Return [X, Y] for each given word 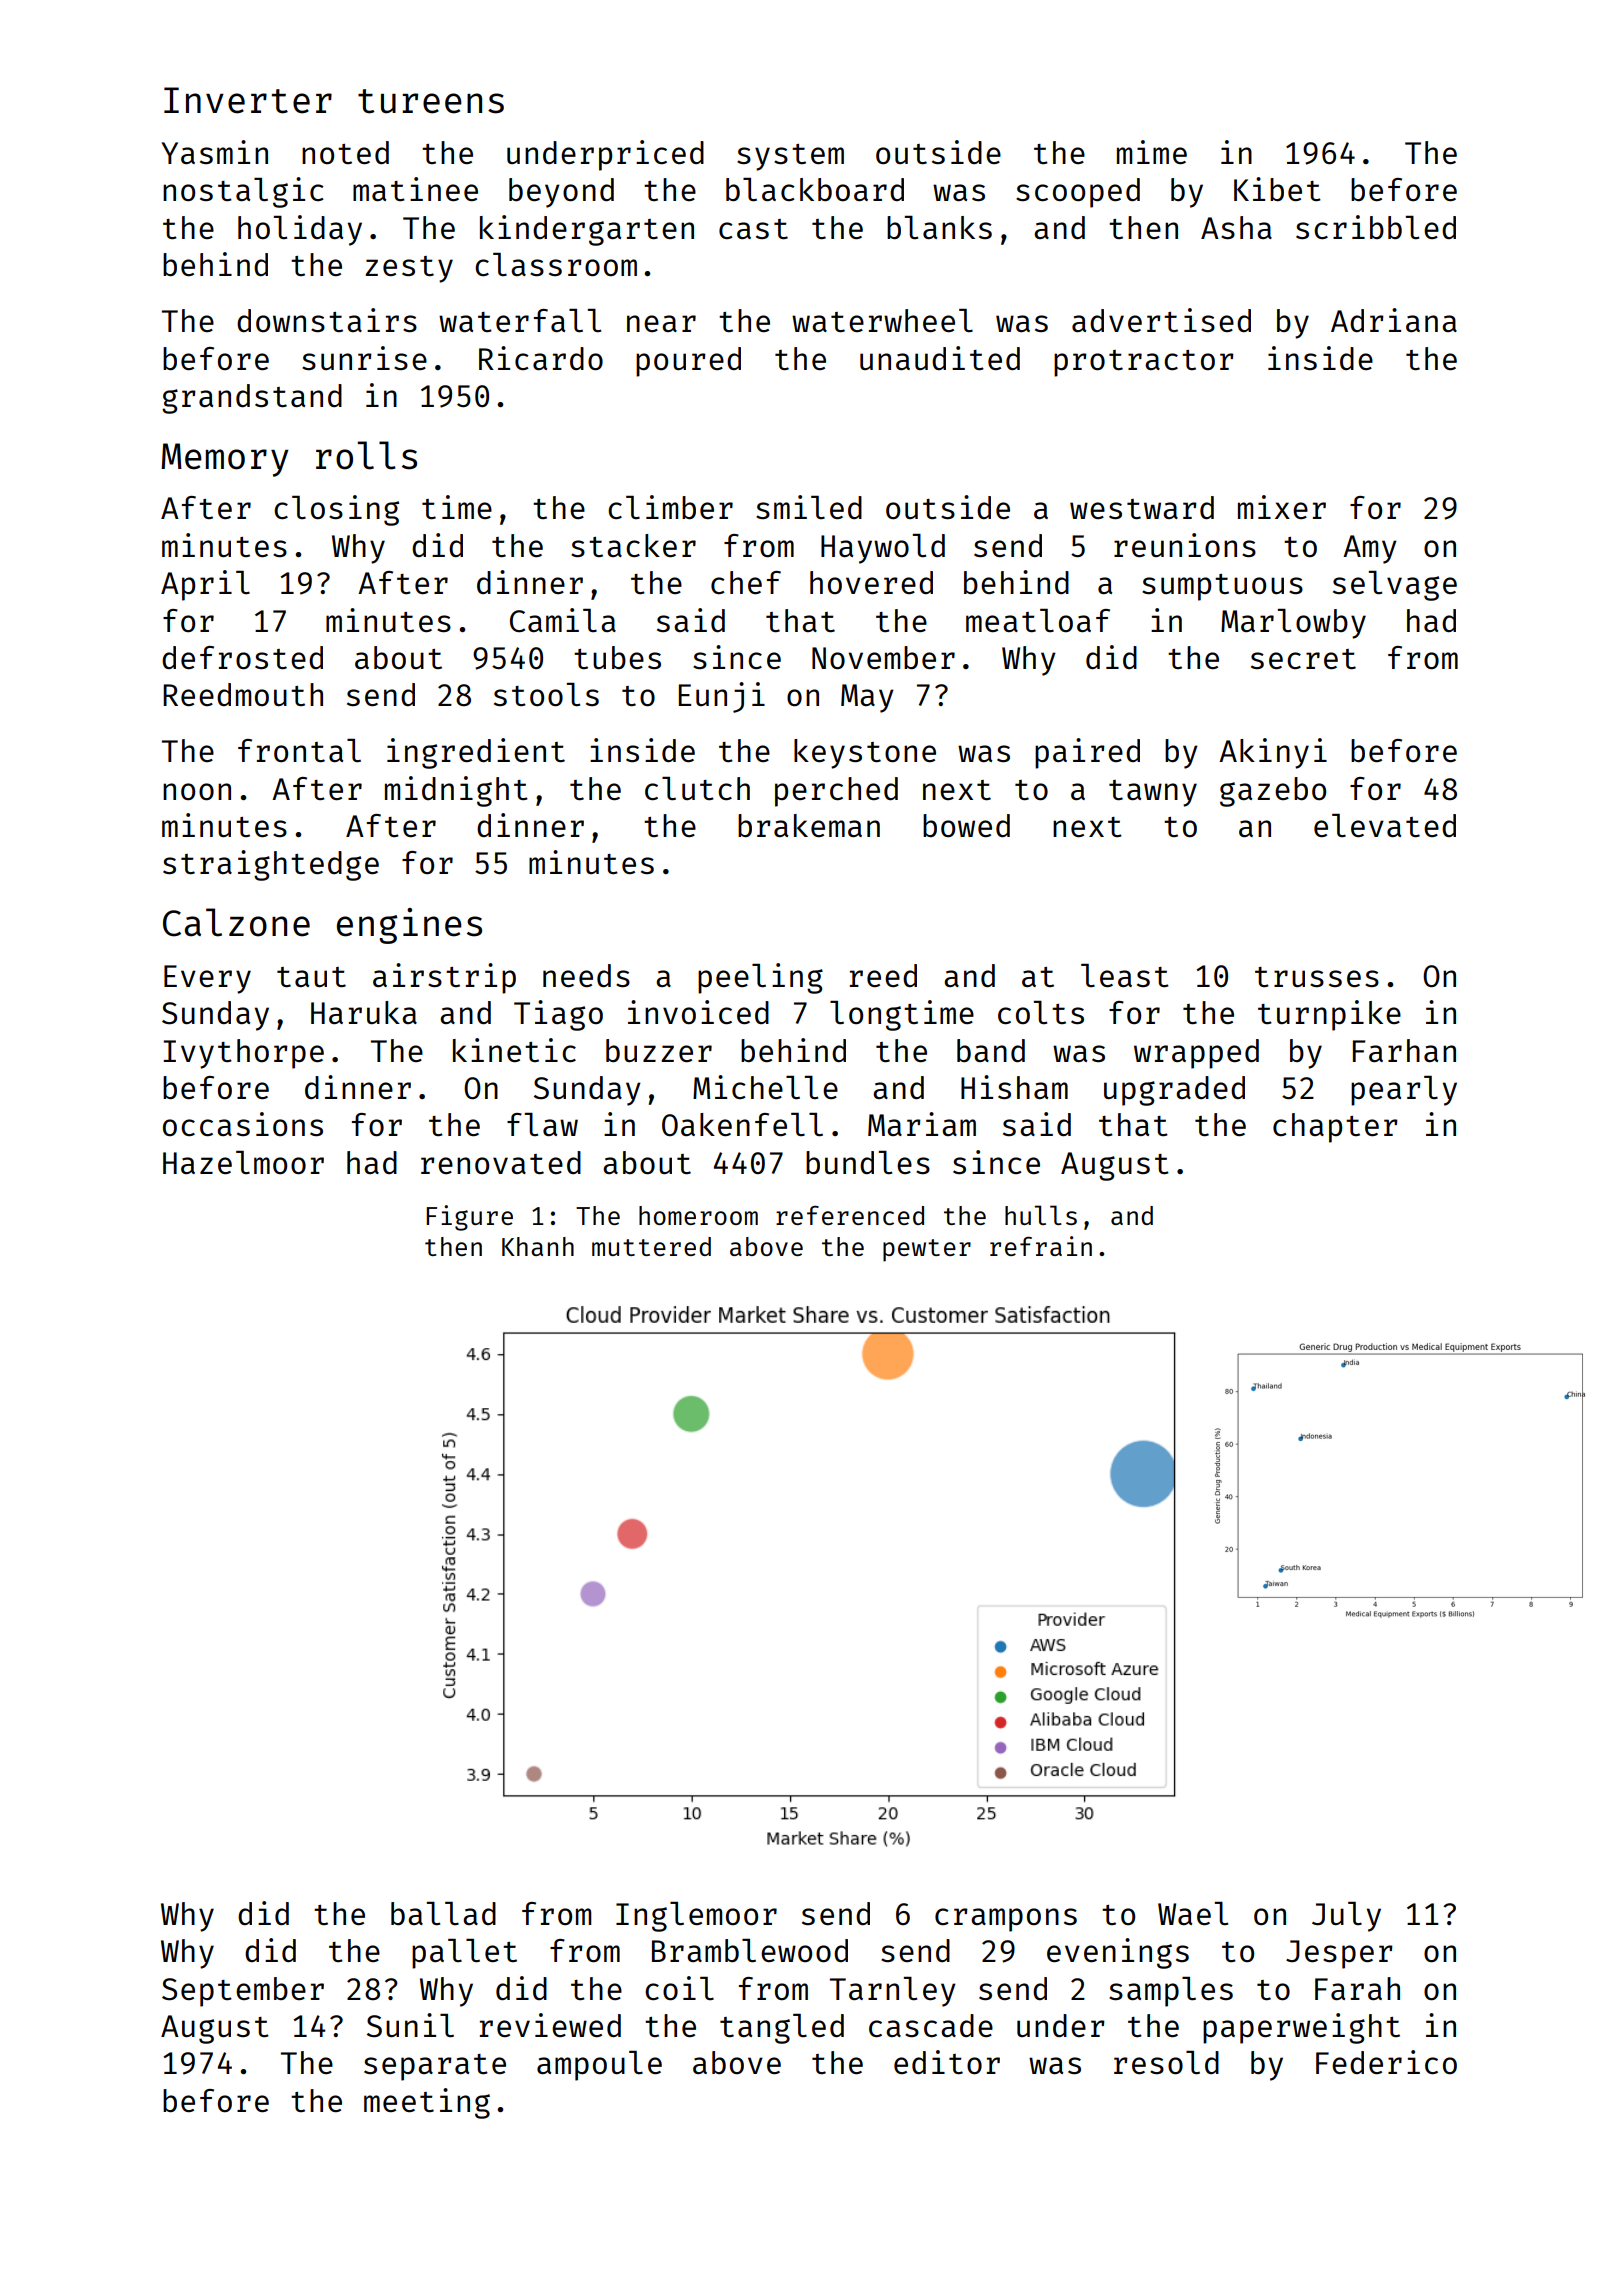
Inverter [248, 100]
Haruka [364, 1012]
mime [1152, 152]
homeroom [698, 1215]
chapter [1335, 1128]
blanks [939, 227]
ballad [443, 1913]
